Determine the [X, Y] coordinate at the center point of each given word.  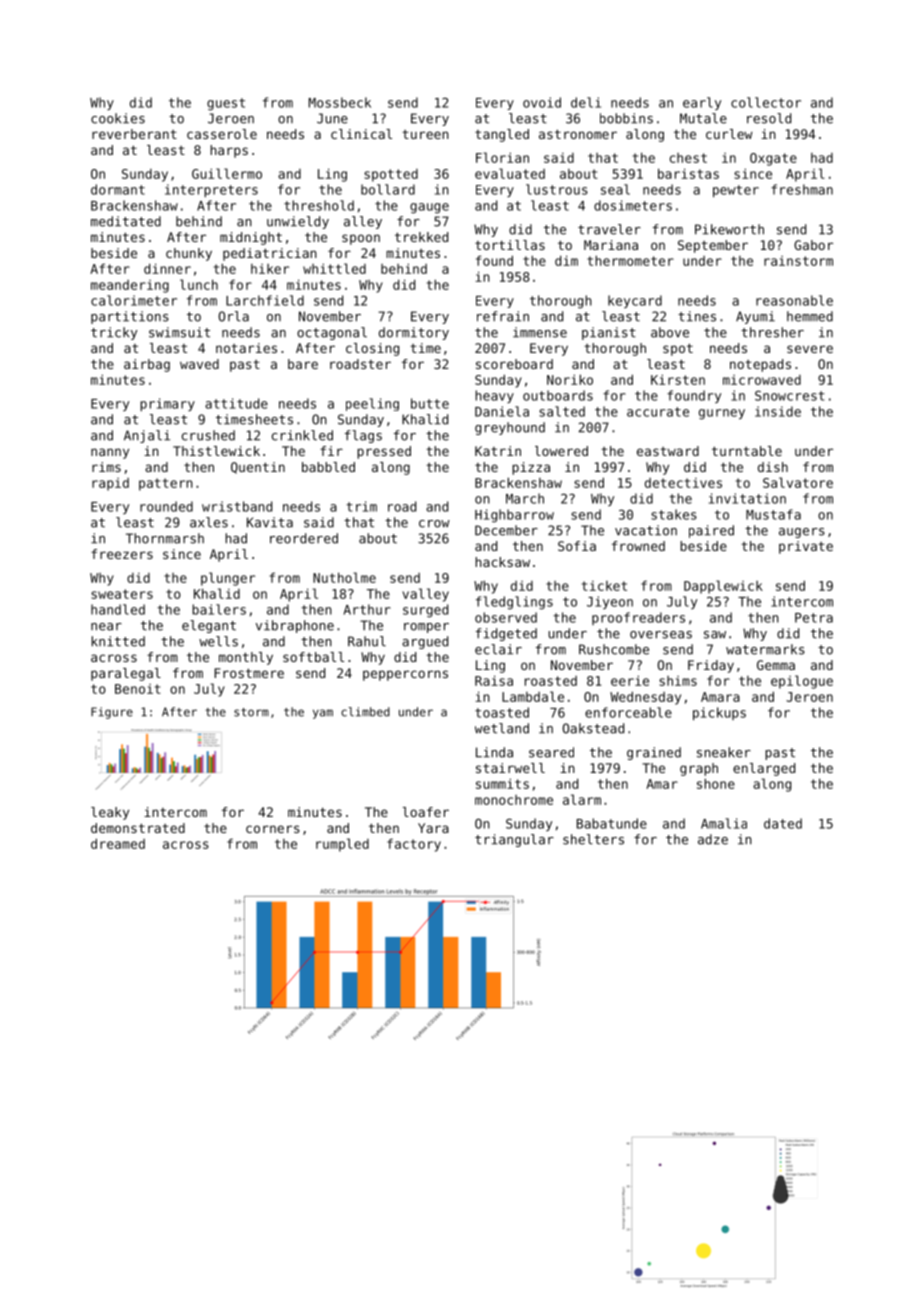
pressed [384, 452]
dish [773, 467]
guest [226, 104]
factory [414, 845]
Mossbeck [340, 102]
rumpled [342, 845]
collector [766, 102]
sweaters [122, 594]
